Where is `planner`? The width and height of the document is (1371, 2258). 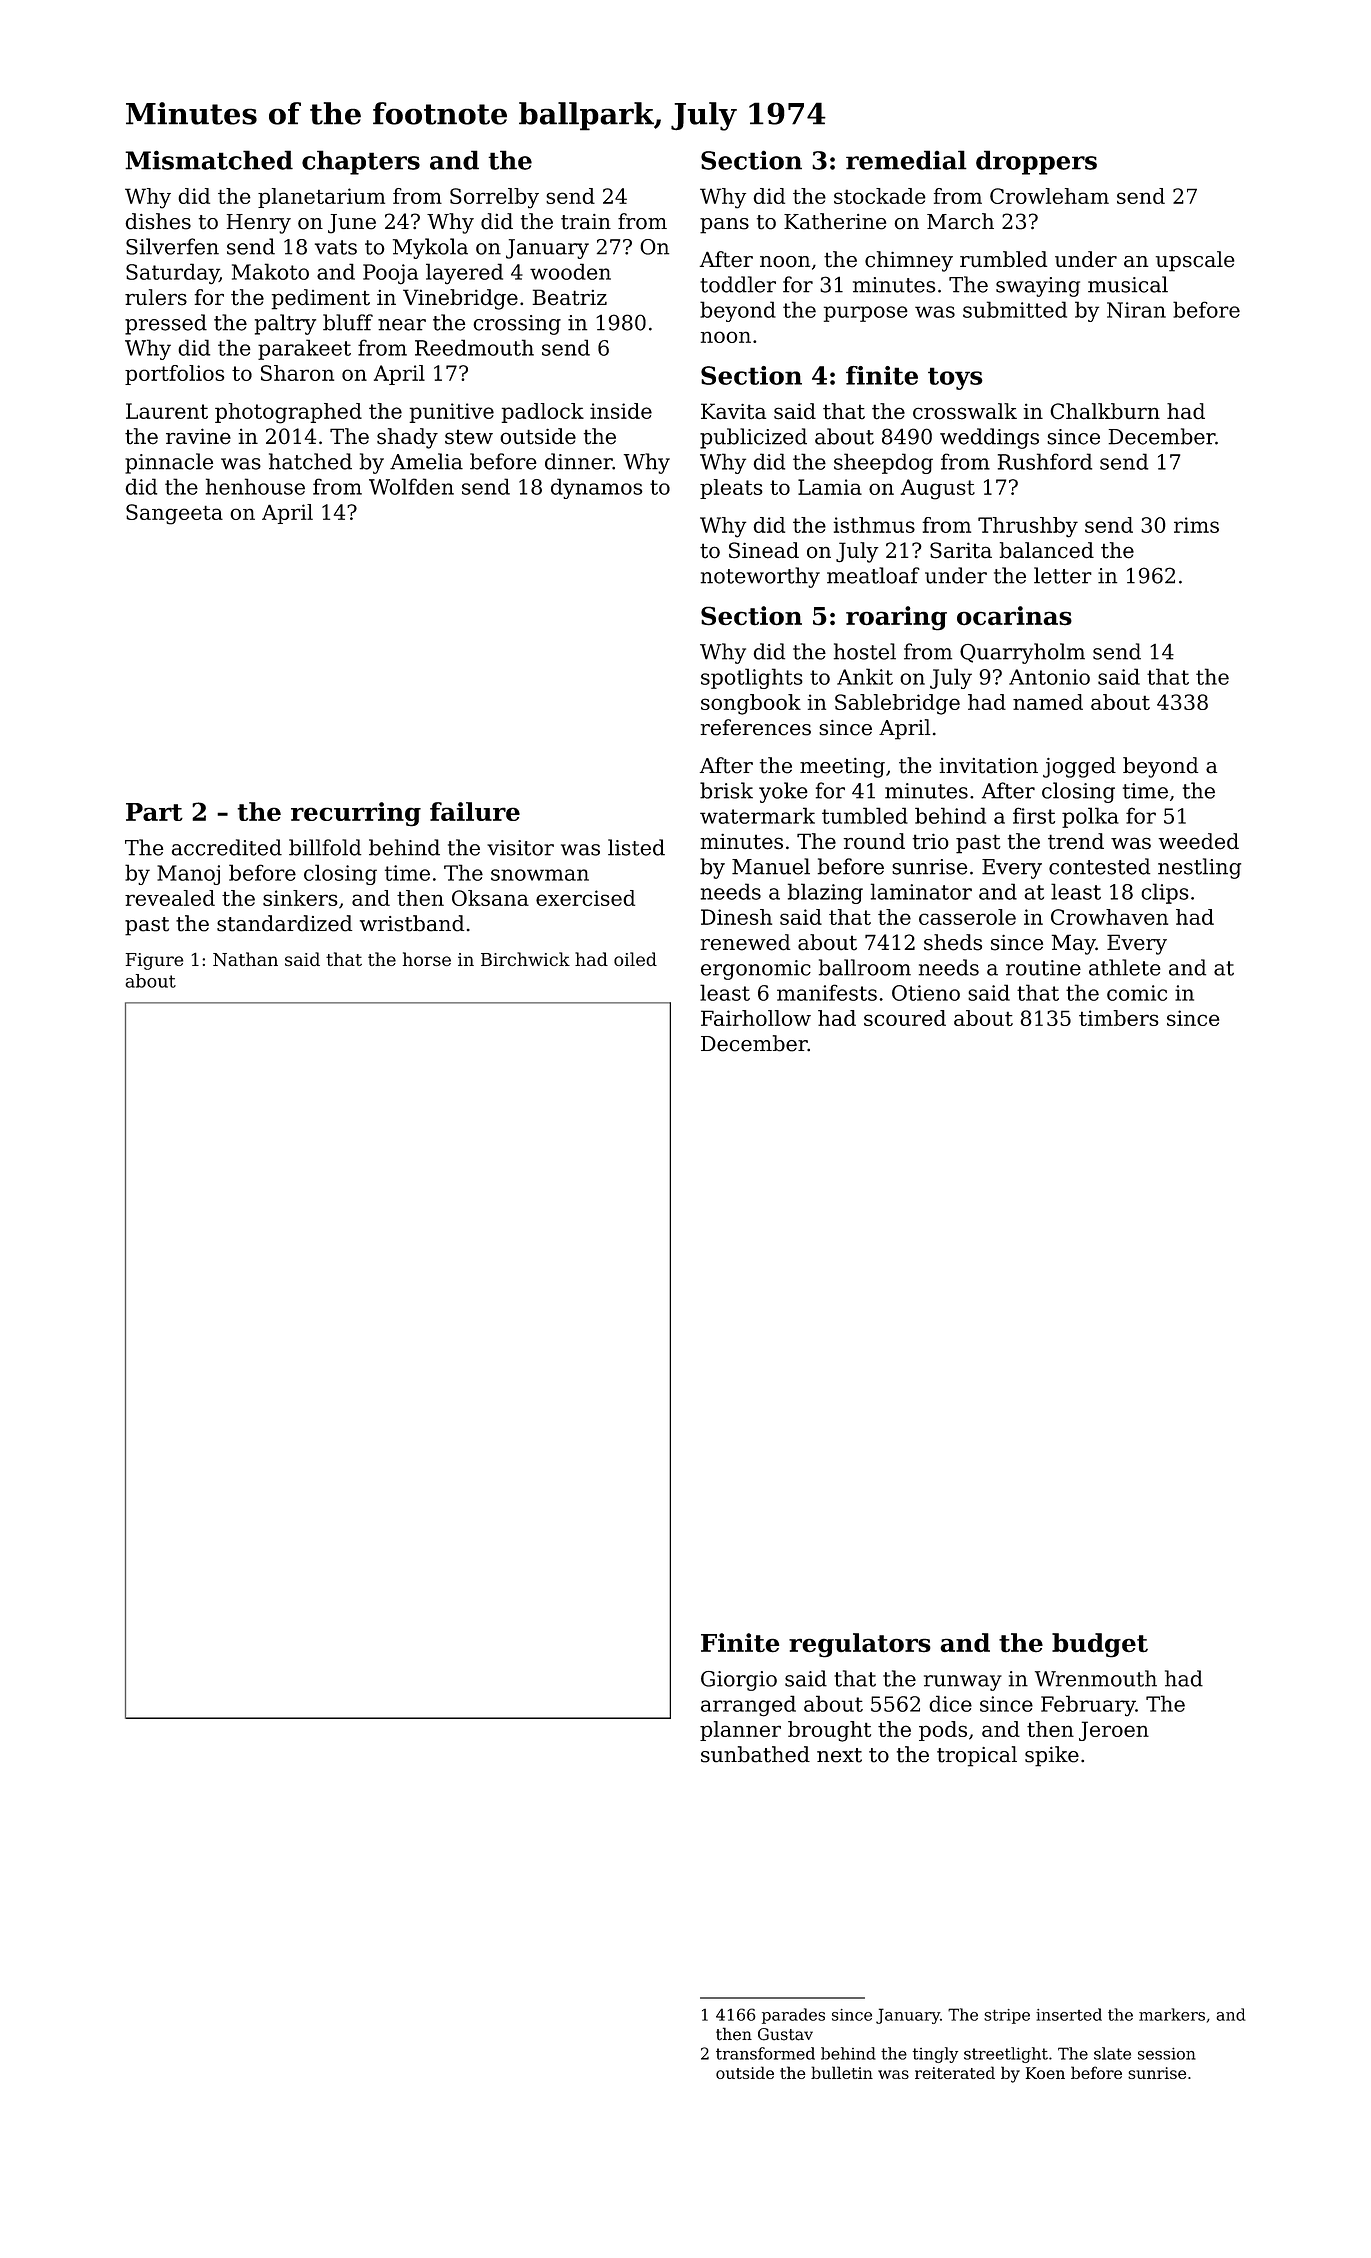
planner is located at coordinates (740, 1731).
